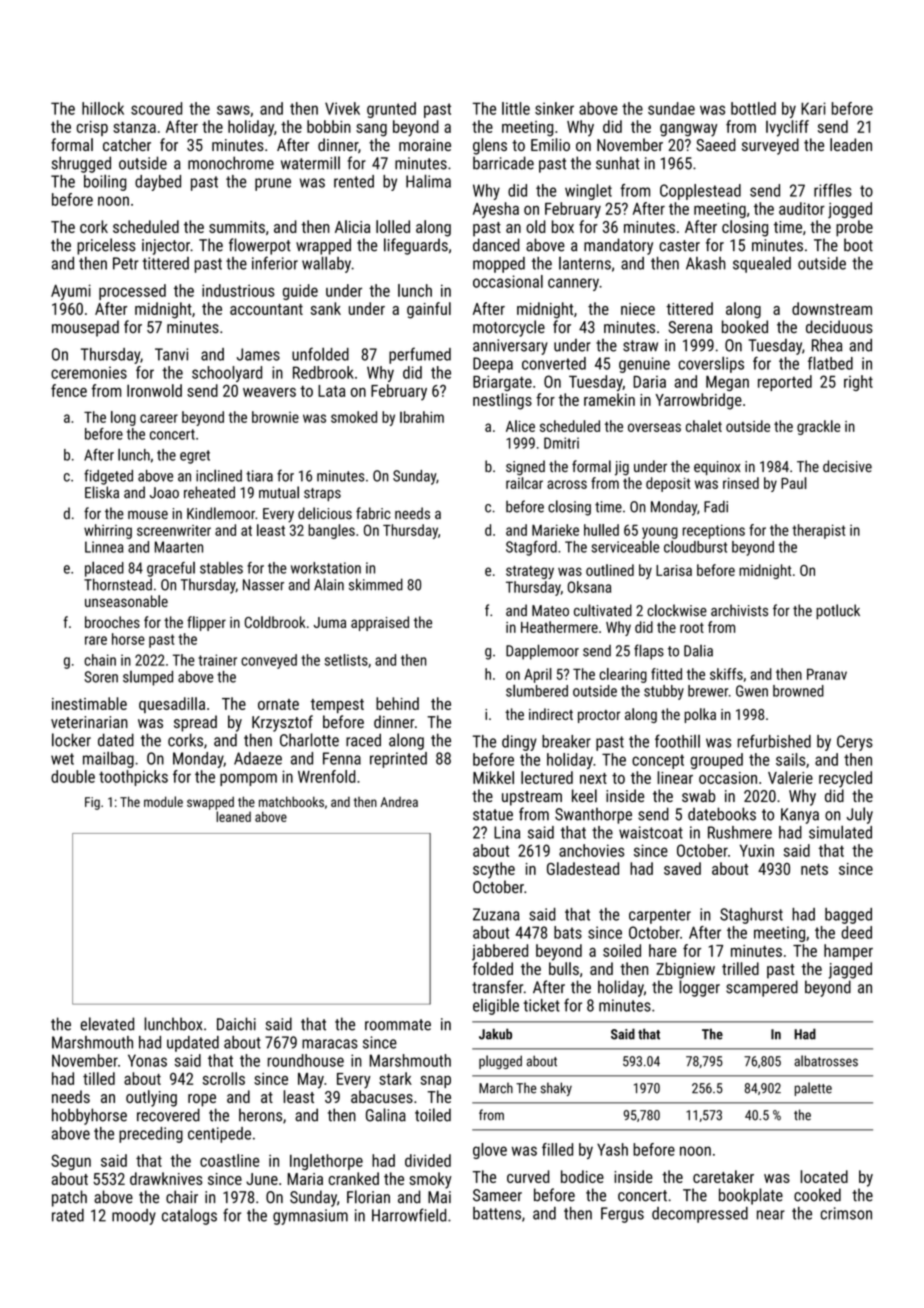  I want to click on jagged, so click(850, 970).
